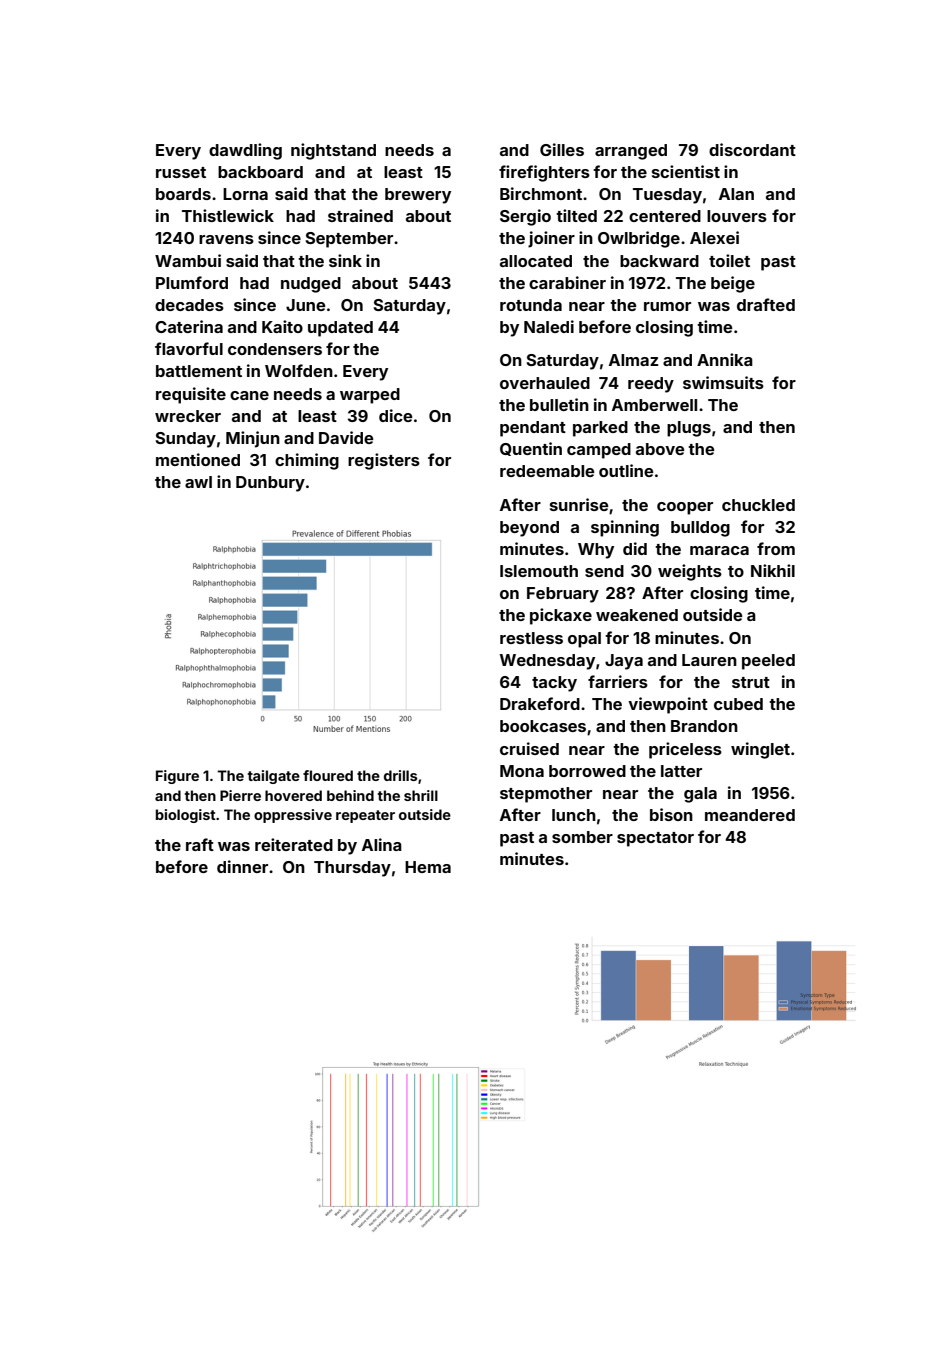 The height and width of the screenshot is (1349, 951). Describe the element at coordinates (536, 261) in the screenshot. I see `allocated` at that location.
